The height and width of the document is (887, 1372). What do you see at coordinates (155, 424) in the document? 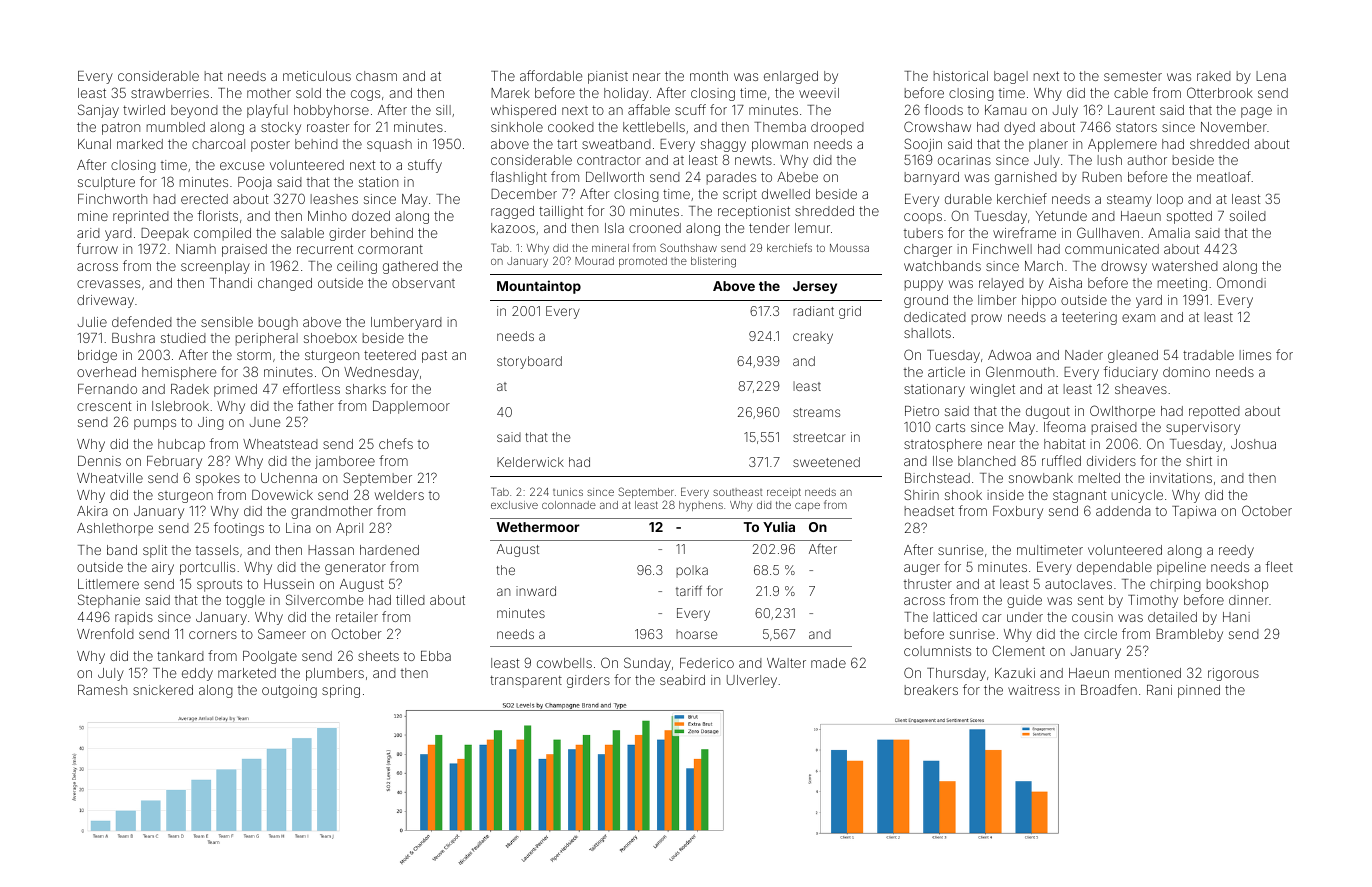
I see `pumps` at bounding box center [155, 424].
